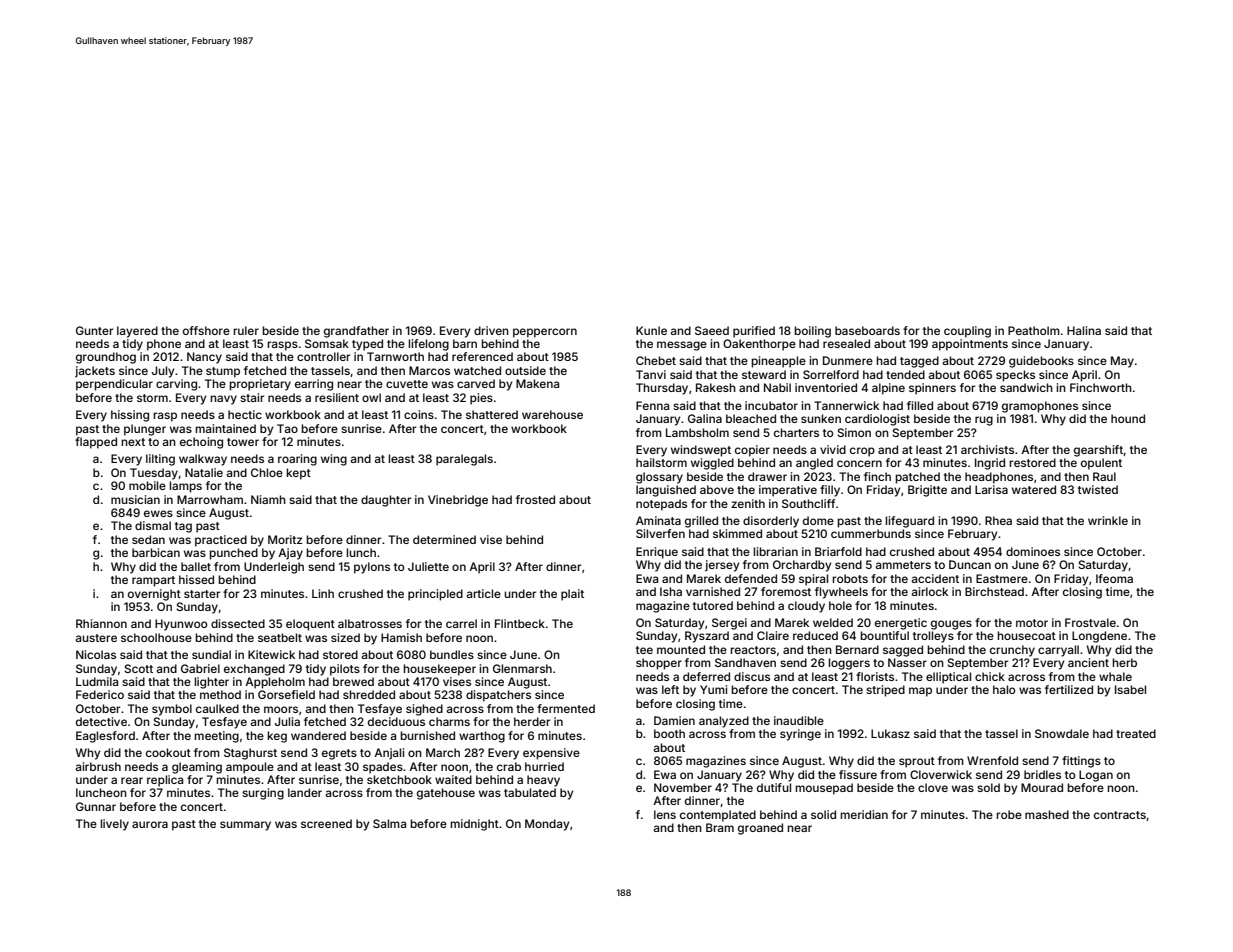 The image size is (1233, 952). Describe the element at coordinates (156, 552) in the image. I see `barbican` at that location.
